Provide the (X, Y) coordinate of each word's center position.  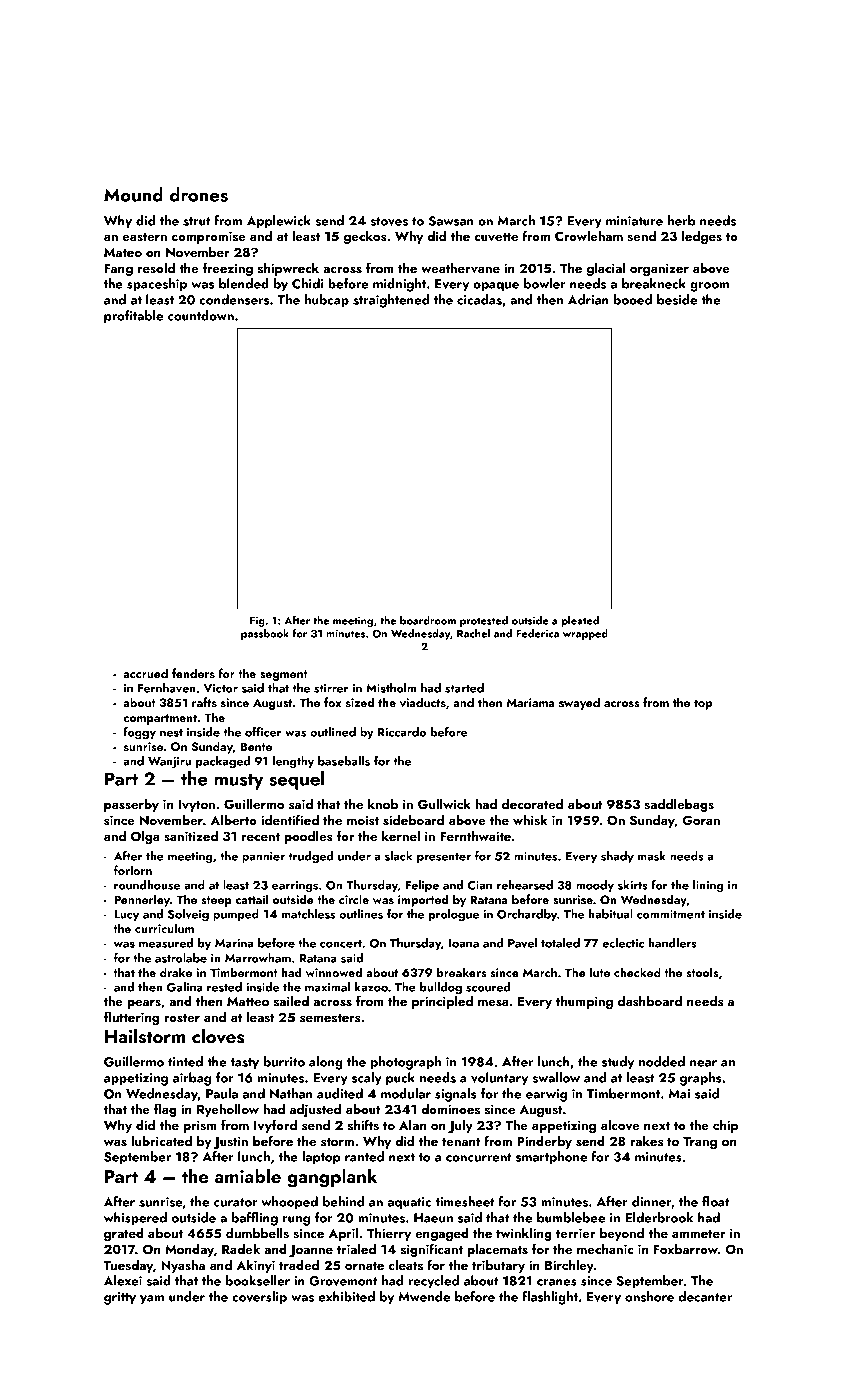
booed (633, 299)
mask (652, 856)
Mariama (531, 702)
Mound (133, 194)
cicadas (479, 299)
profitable (133, 317)
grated (124, 1234)
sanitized (191, 835)
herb (681, 220)
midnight (399, 285)
